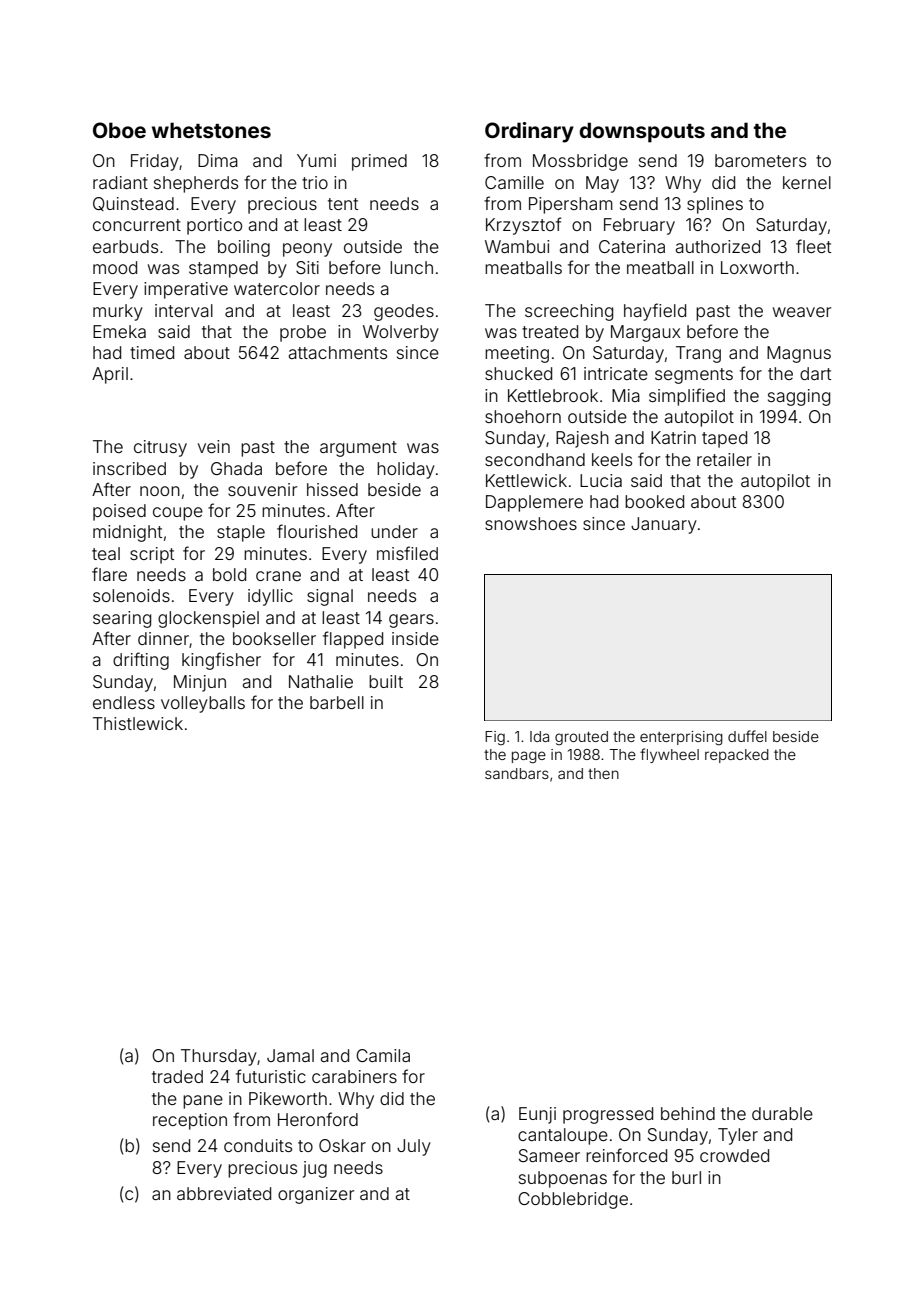  I want to click on Eunji, so click(537, 1115).
